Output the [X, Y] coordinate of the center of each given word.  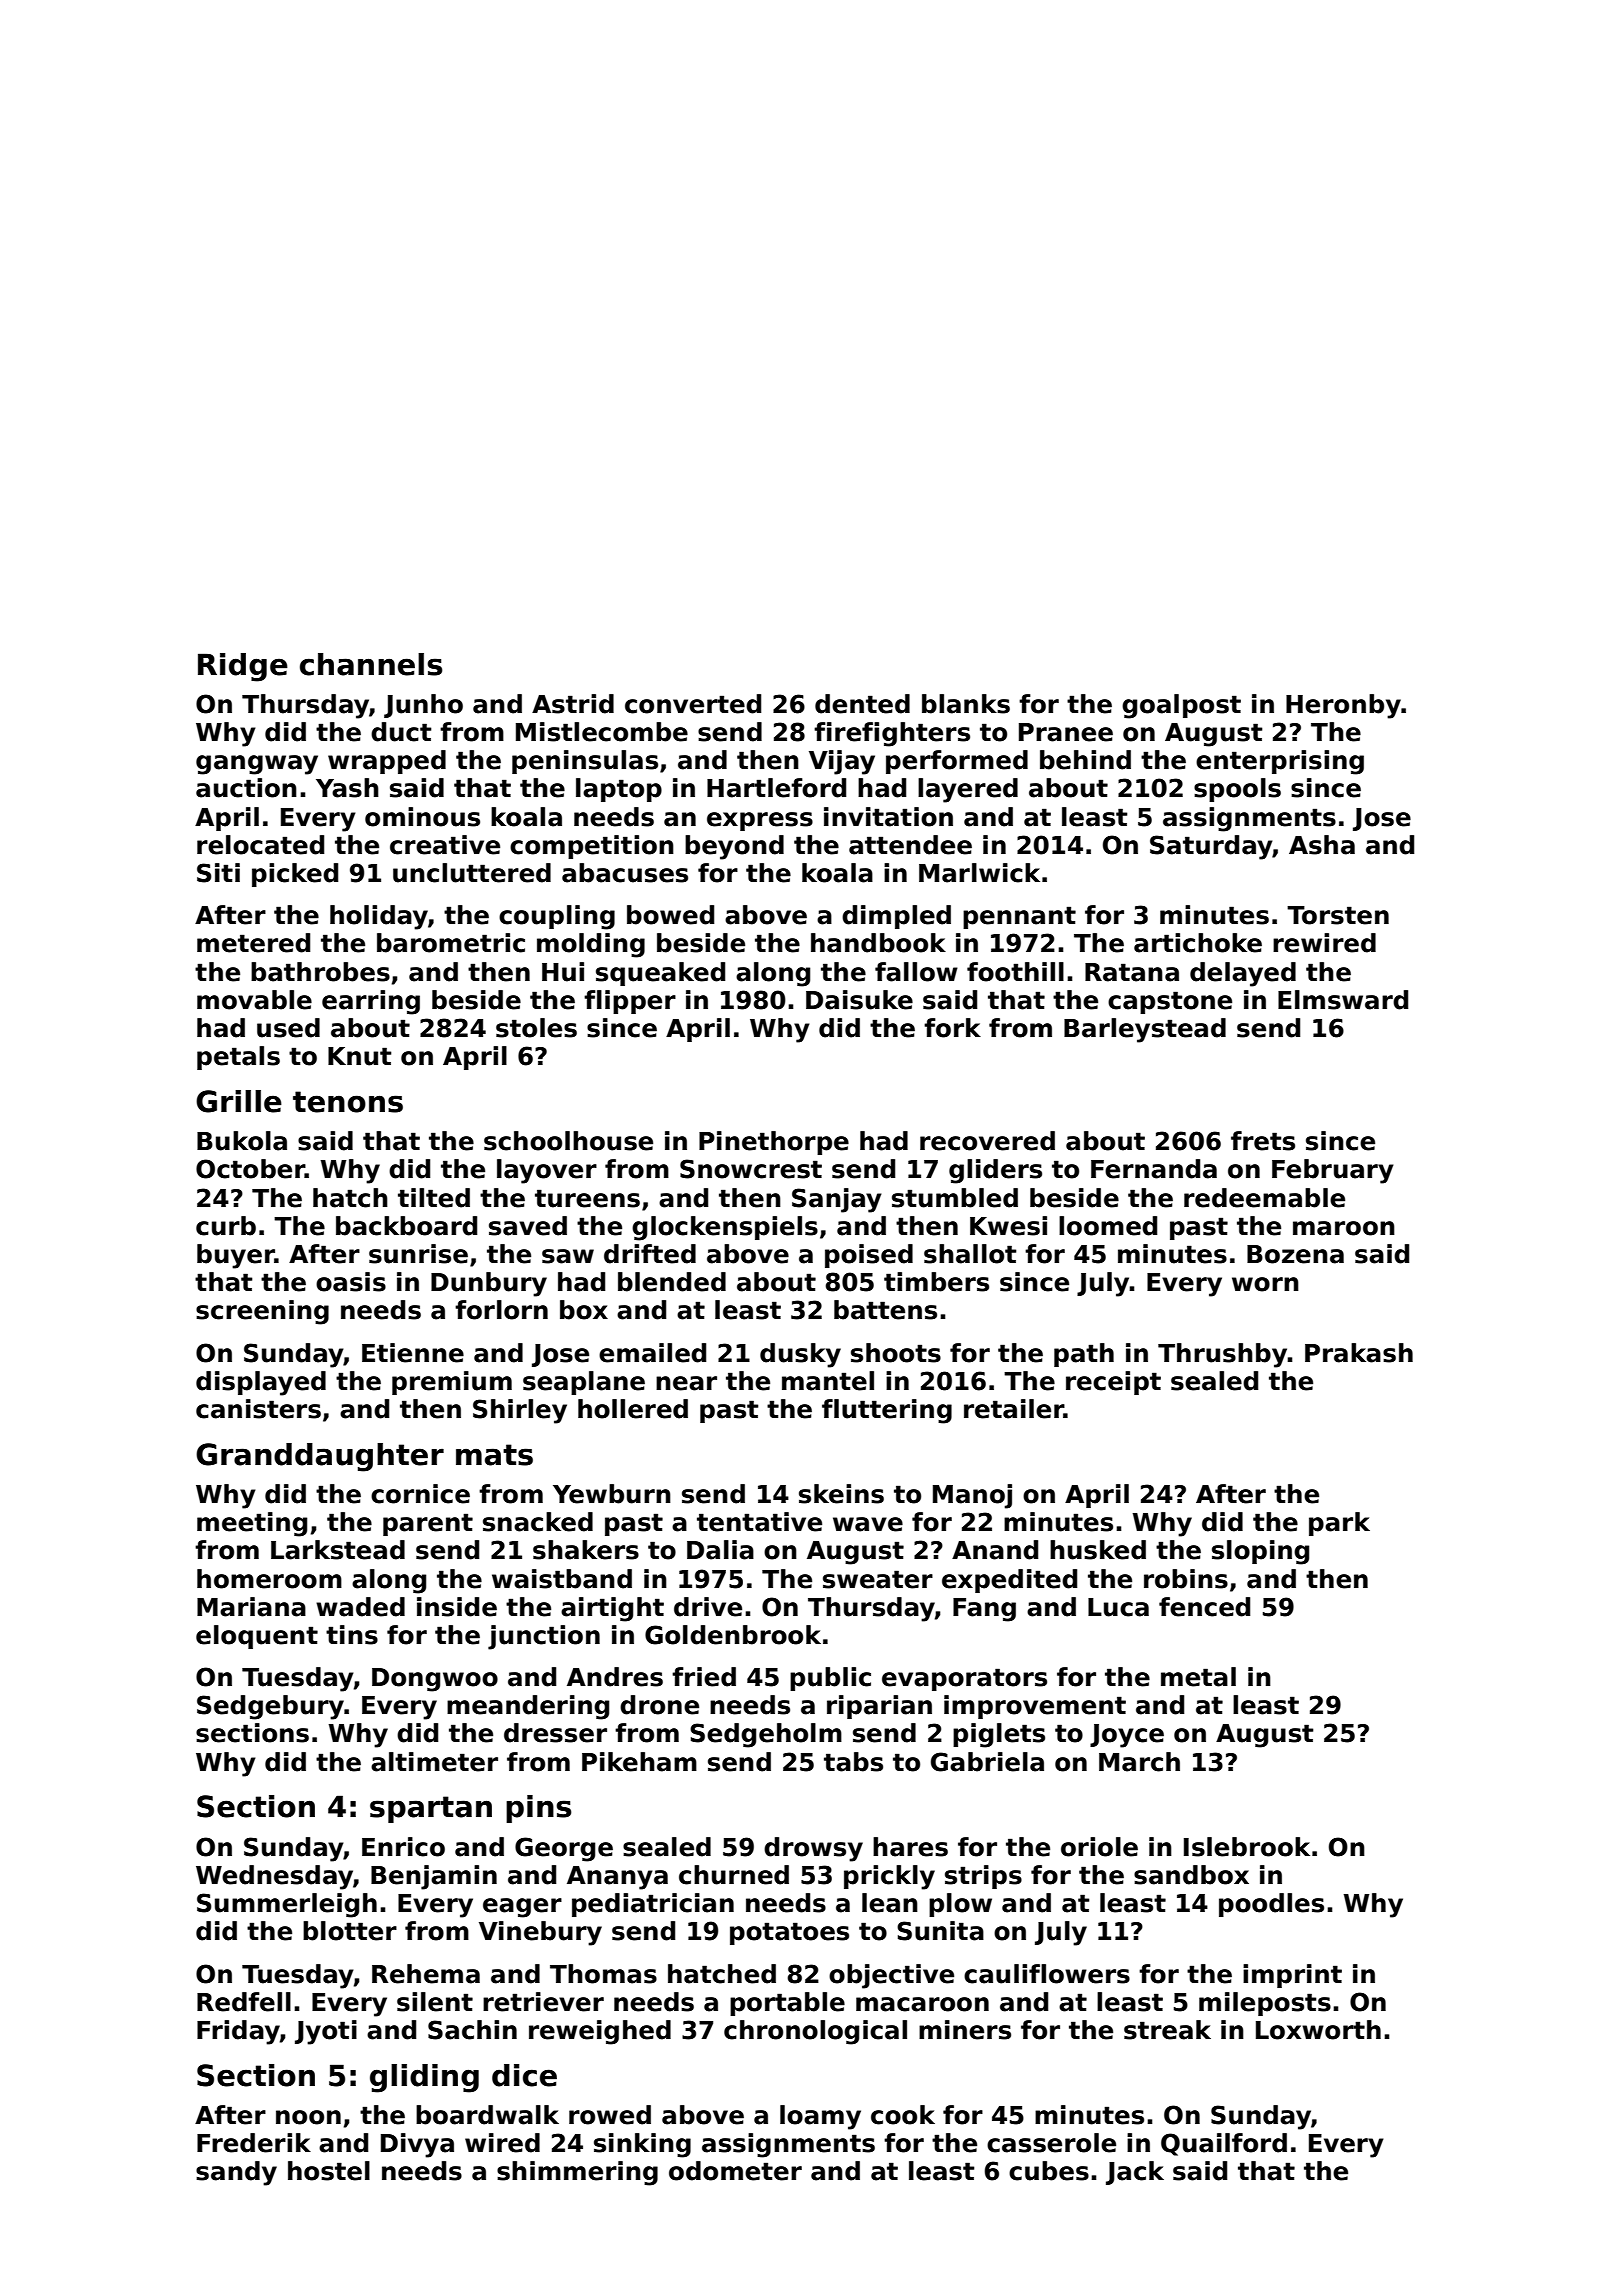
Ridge [243, 667]
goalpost [1181, 706]
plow [960, 1905]
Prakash [1359, 1353]
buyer [236, 1256]
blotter [350, 1931]
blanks [966, 704]
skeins [841, 1494]
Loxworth [1318, 2030]
